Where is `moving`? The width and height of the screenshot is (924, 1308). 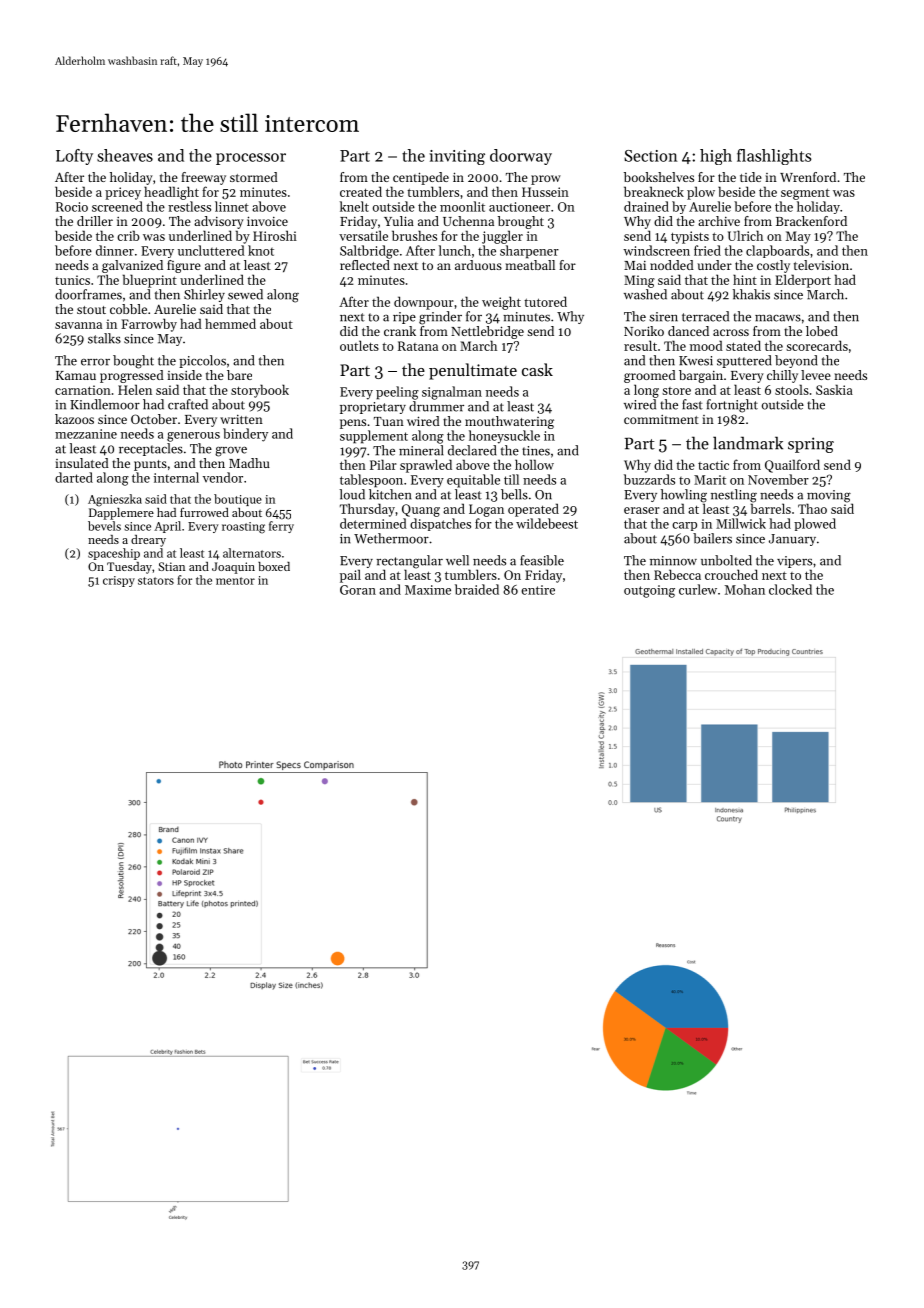 moving is located at coordinates (829, 496).
